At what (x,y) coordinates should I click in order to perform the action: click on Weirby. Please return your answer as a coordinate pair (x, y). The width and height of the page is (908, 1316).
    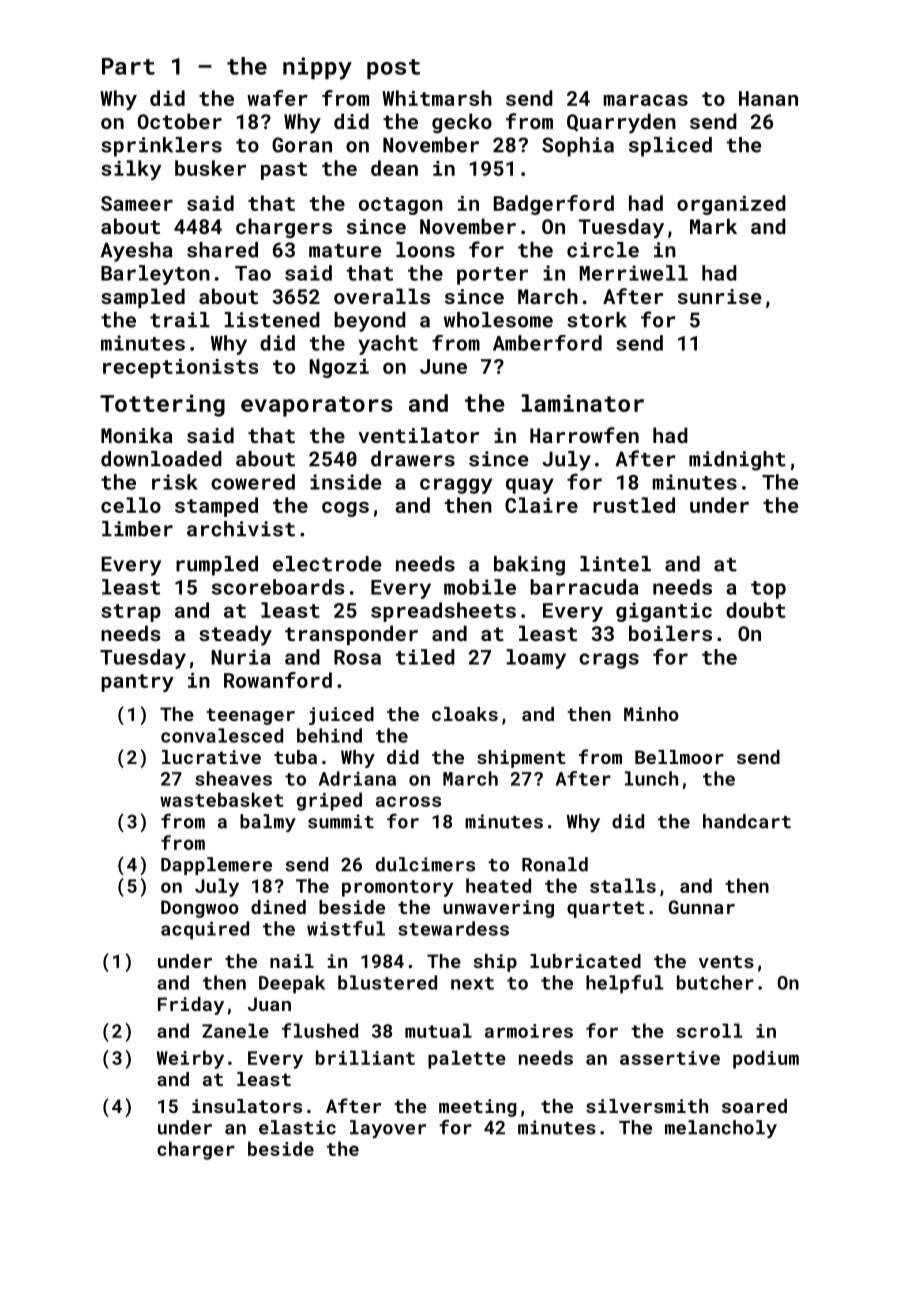
    Looking at the image, I should click on (190, 1059).
